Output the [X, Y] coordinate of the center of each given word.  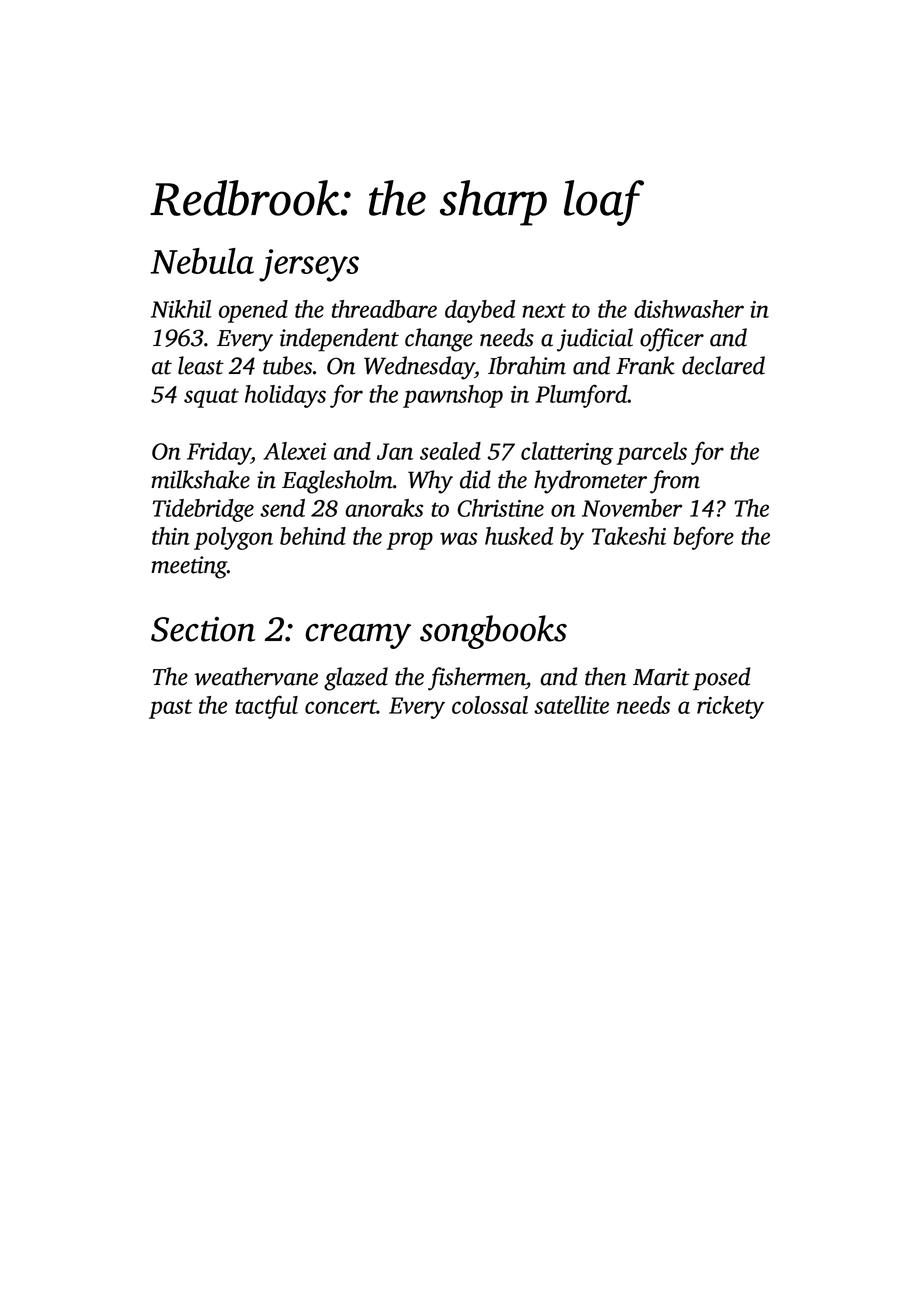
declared [723, 365]
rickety [730, 707]
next [544, 310]
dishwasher [689, 309]
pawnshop [453, 396]
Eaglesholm [337, 482]
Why [430, 482]
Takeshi [629, 536]
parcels [652, 453]
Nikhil [181, 309]
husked [519, 536]
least [201, 365]
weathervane [256, 676]
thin [171, 536]
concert [341, 706]
